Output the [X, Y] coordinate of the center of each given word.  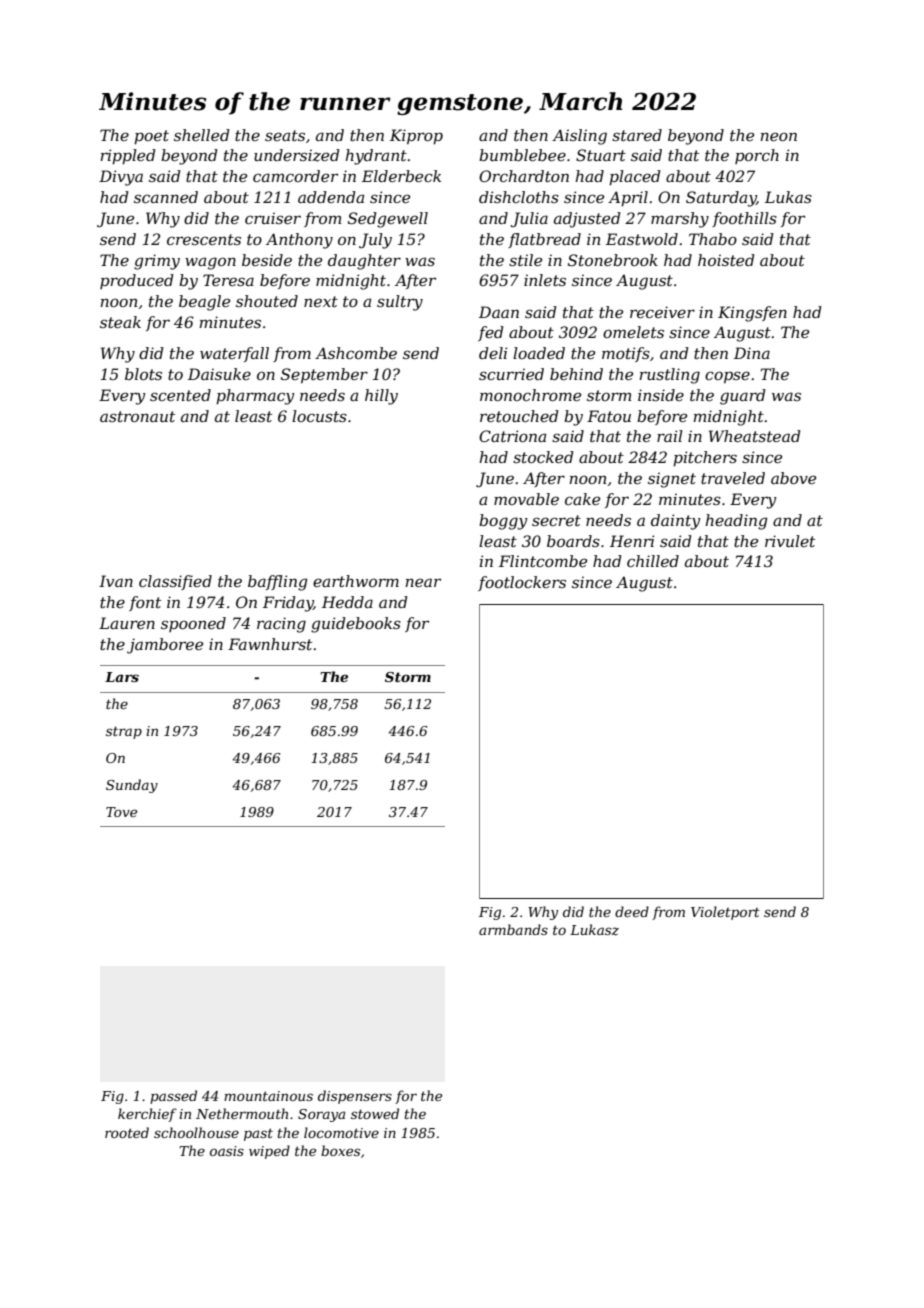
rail [670, 436]
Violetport [725, 913]
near [423, 582]
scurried [511, 374]
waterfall [234, 354]
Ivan [116, 581]
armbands [513, 929]
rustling [670, 376]
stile [525, 260]
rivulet [790, 541]
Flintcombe [543, 561]
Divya [121, 178]
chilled [653, 561]
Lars [122, 677]
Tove [121, 812]
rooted [127, 1132]
